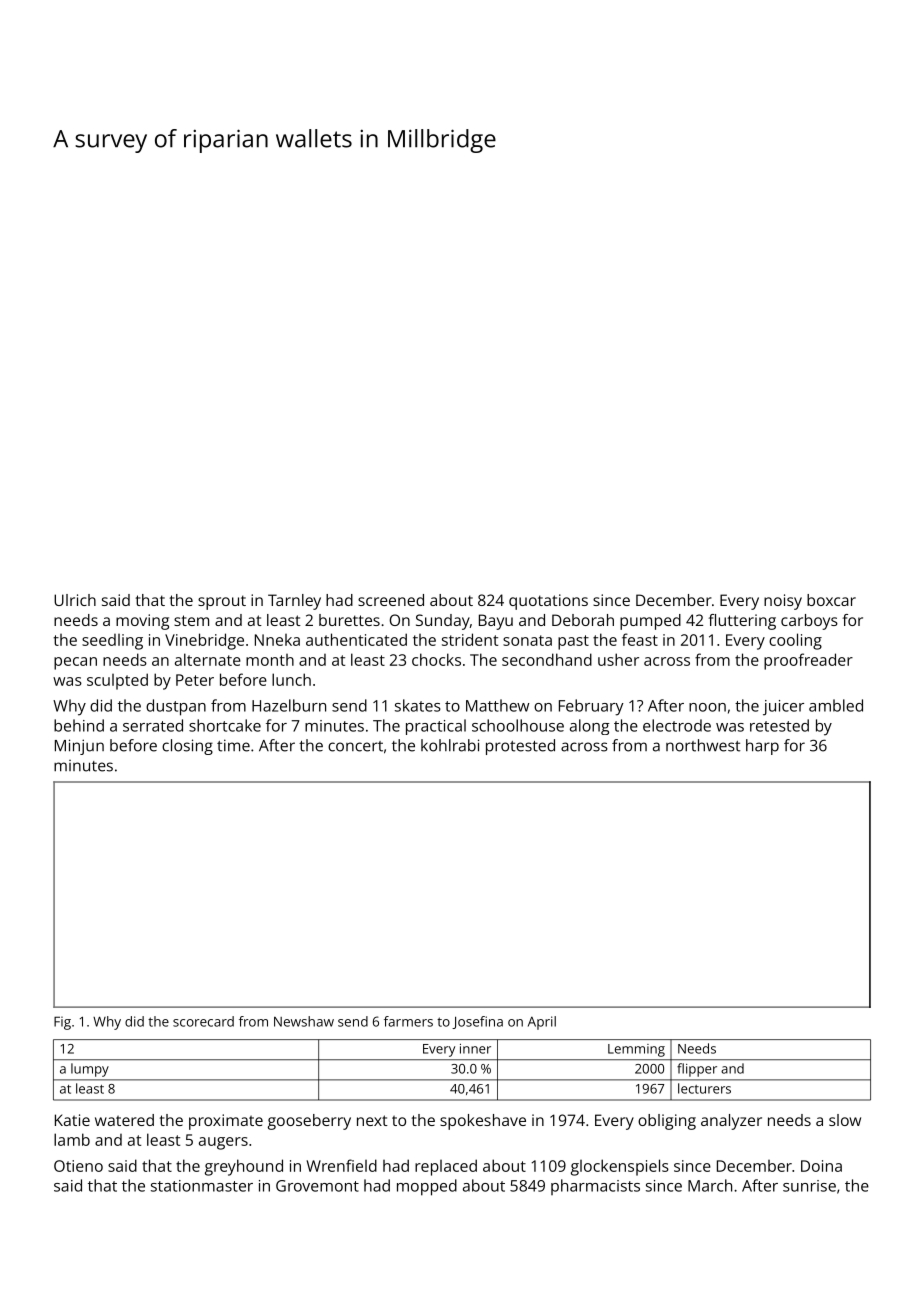 Image resolution: width=924 pixels, height=1308 pixels. I want to click on Nneka, so click(277, 640).
